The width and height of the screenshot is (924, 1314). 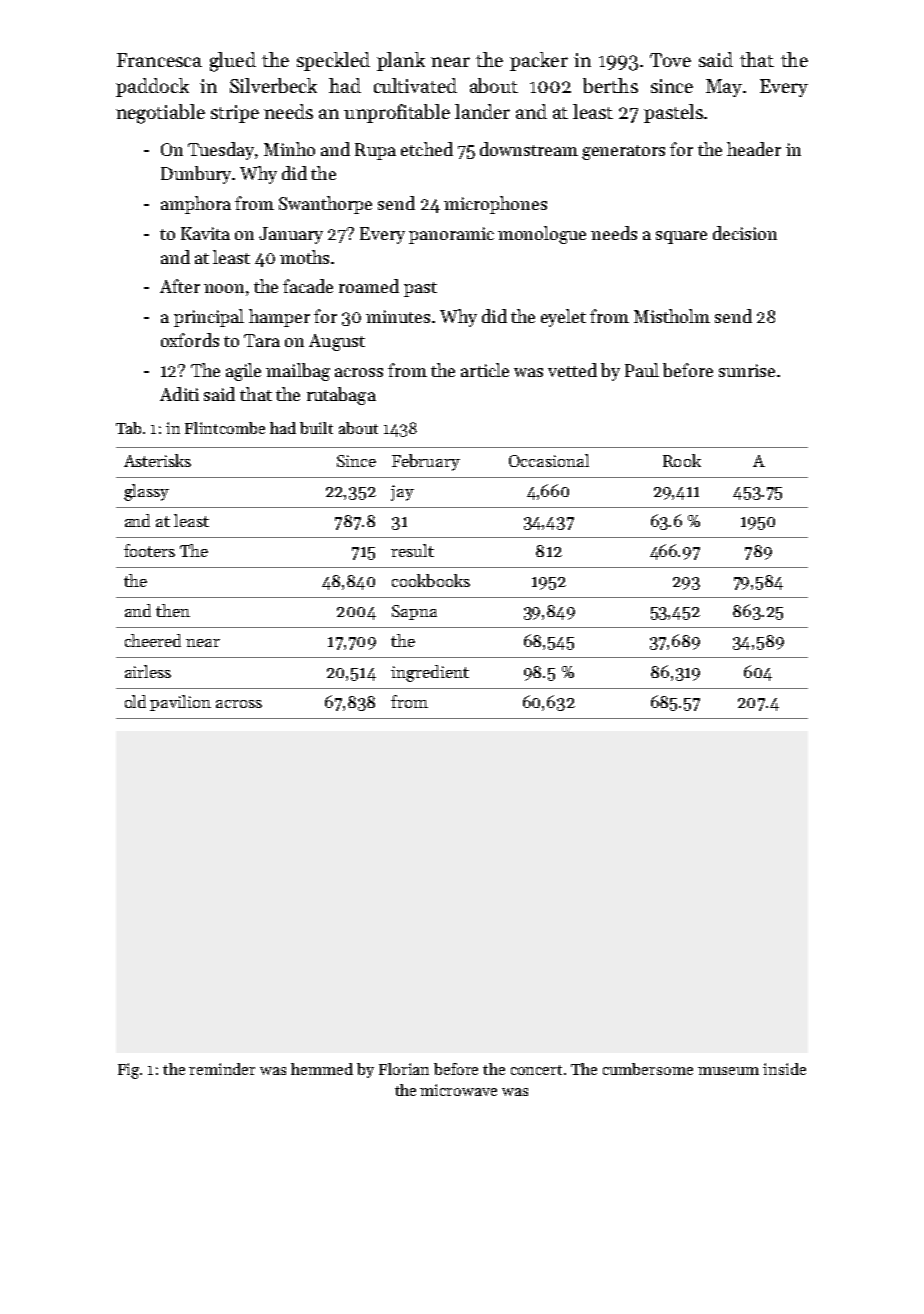 What do you see at coordinates (222, 1069) in the screenshot?
I see `reminder` at bounding box center [222, 1069].
